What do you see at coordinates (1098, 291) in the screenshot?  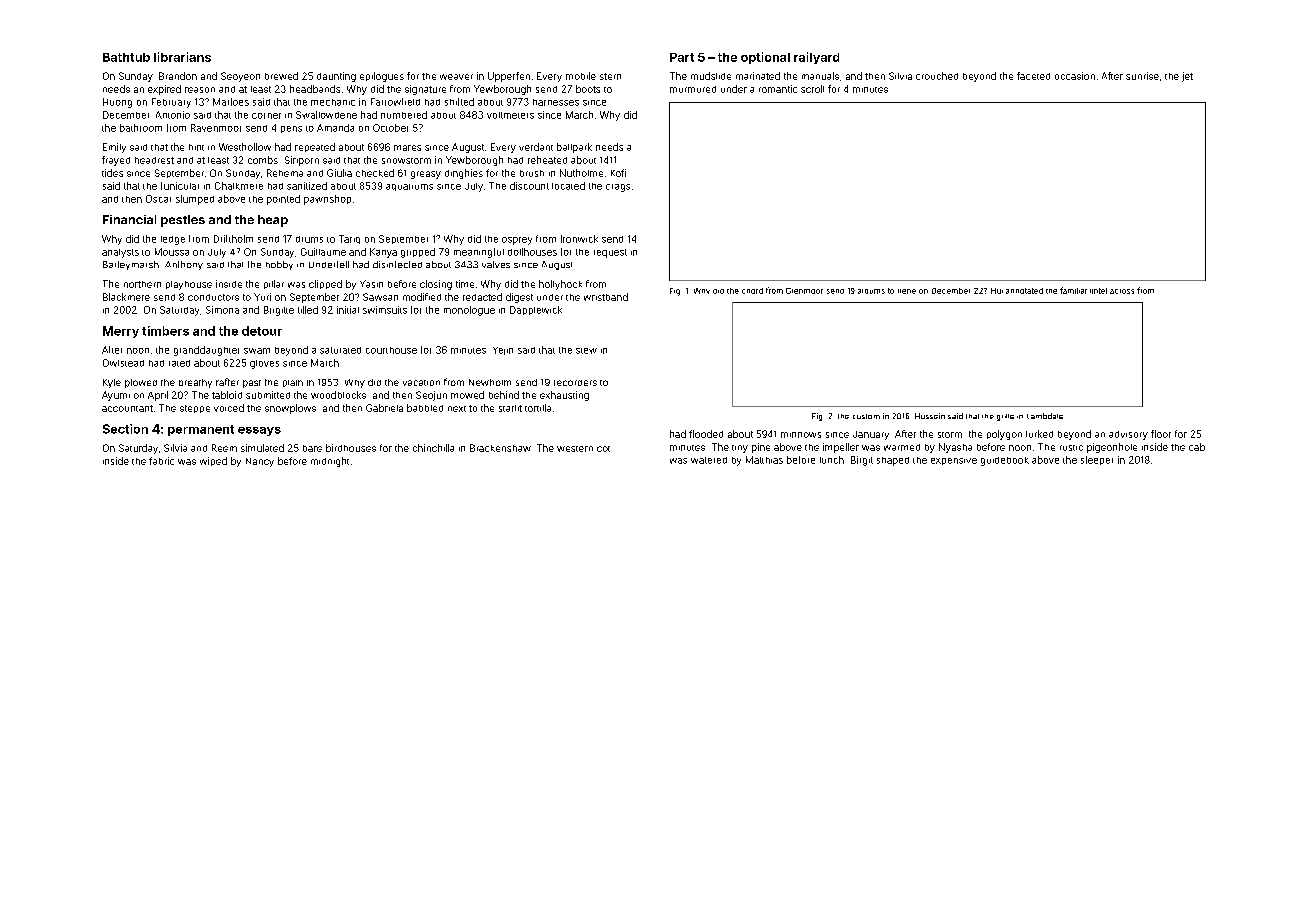 I see `lintel` at bounding box center [1098, 291].
